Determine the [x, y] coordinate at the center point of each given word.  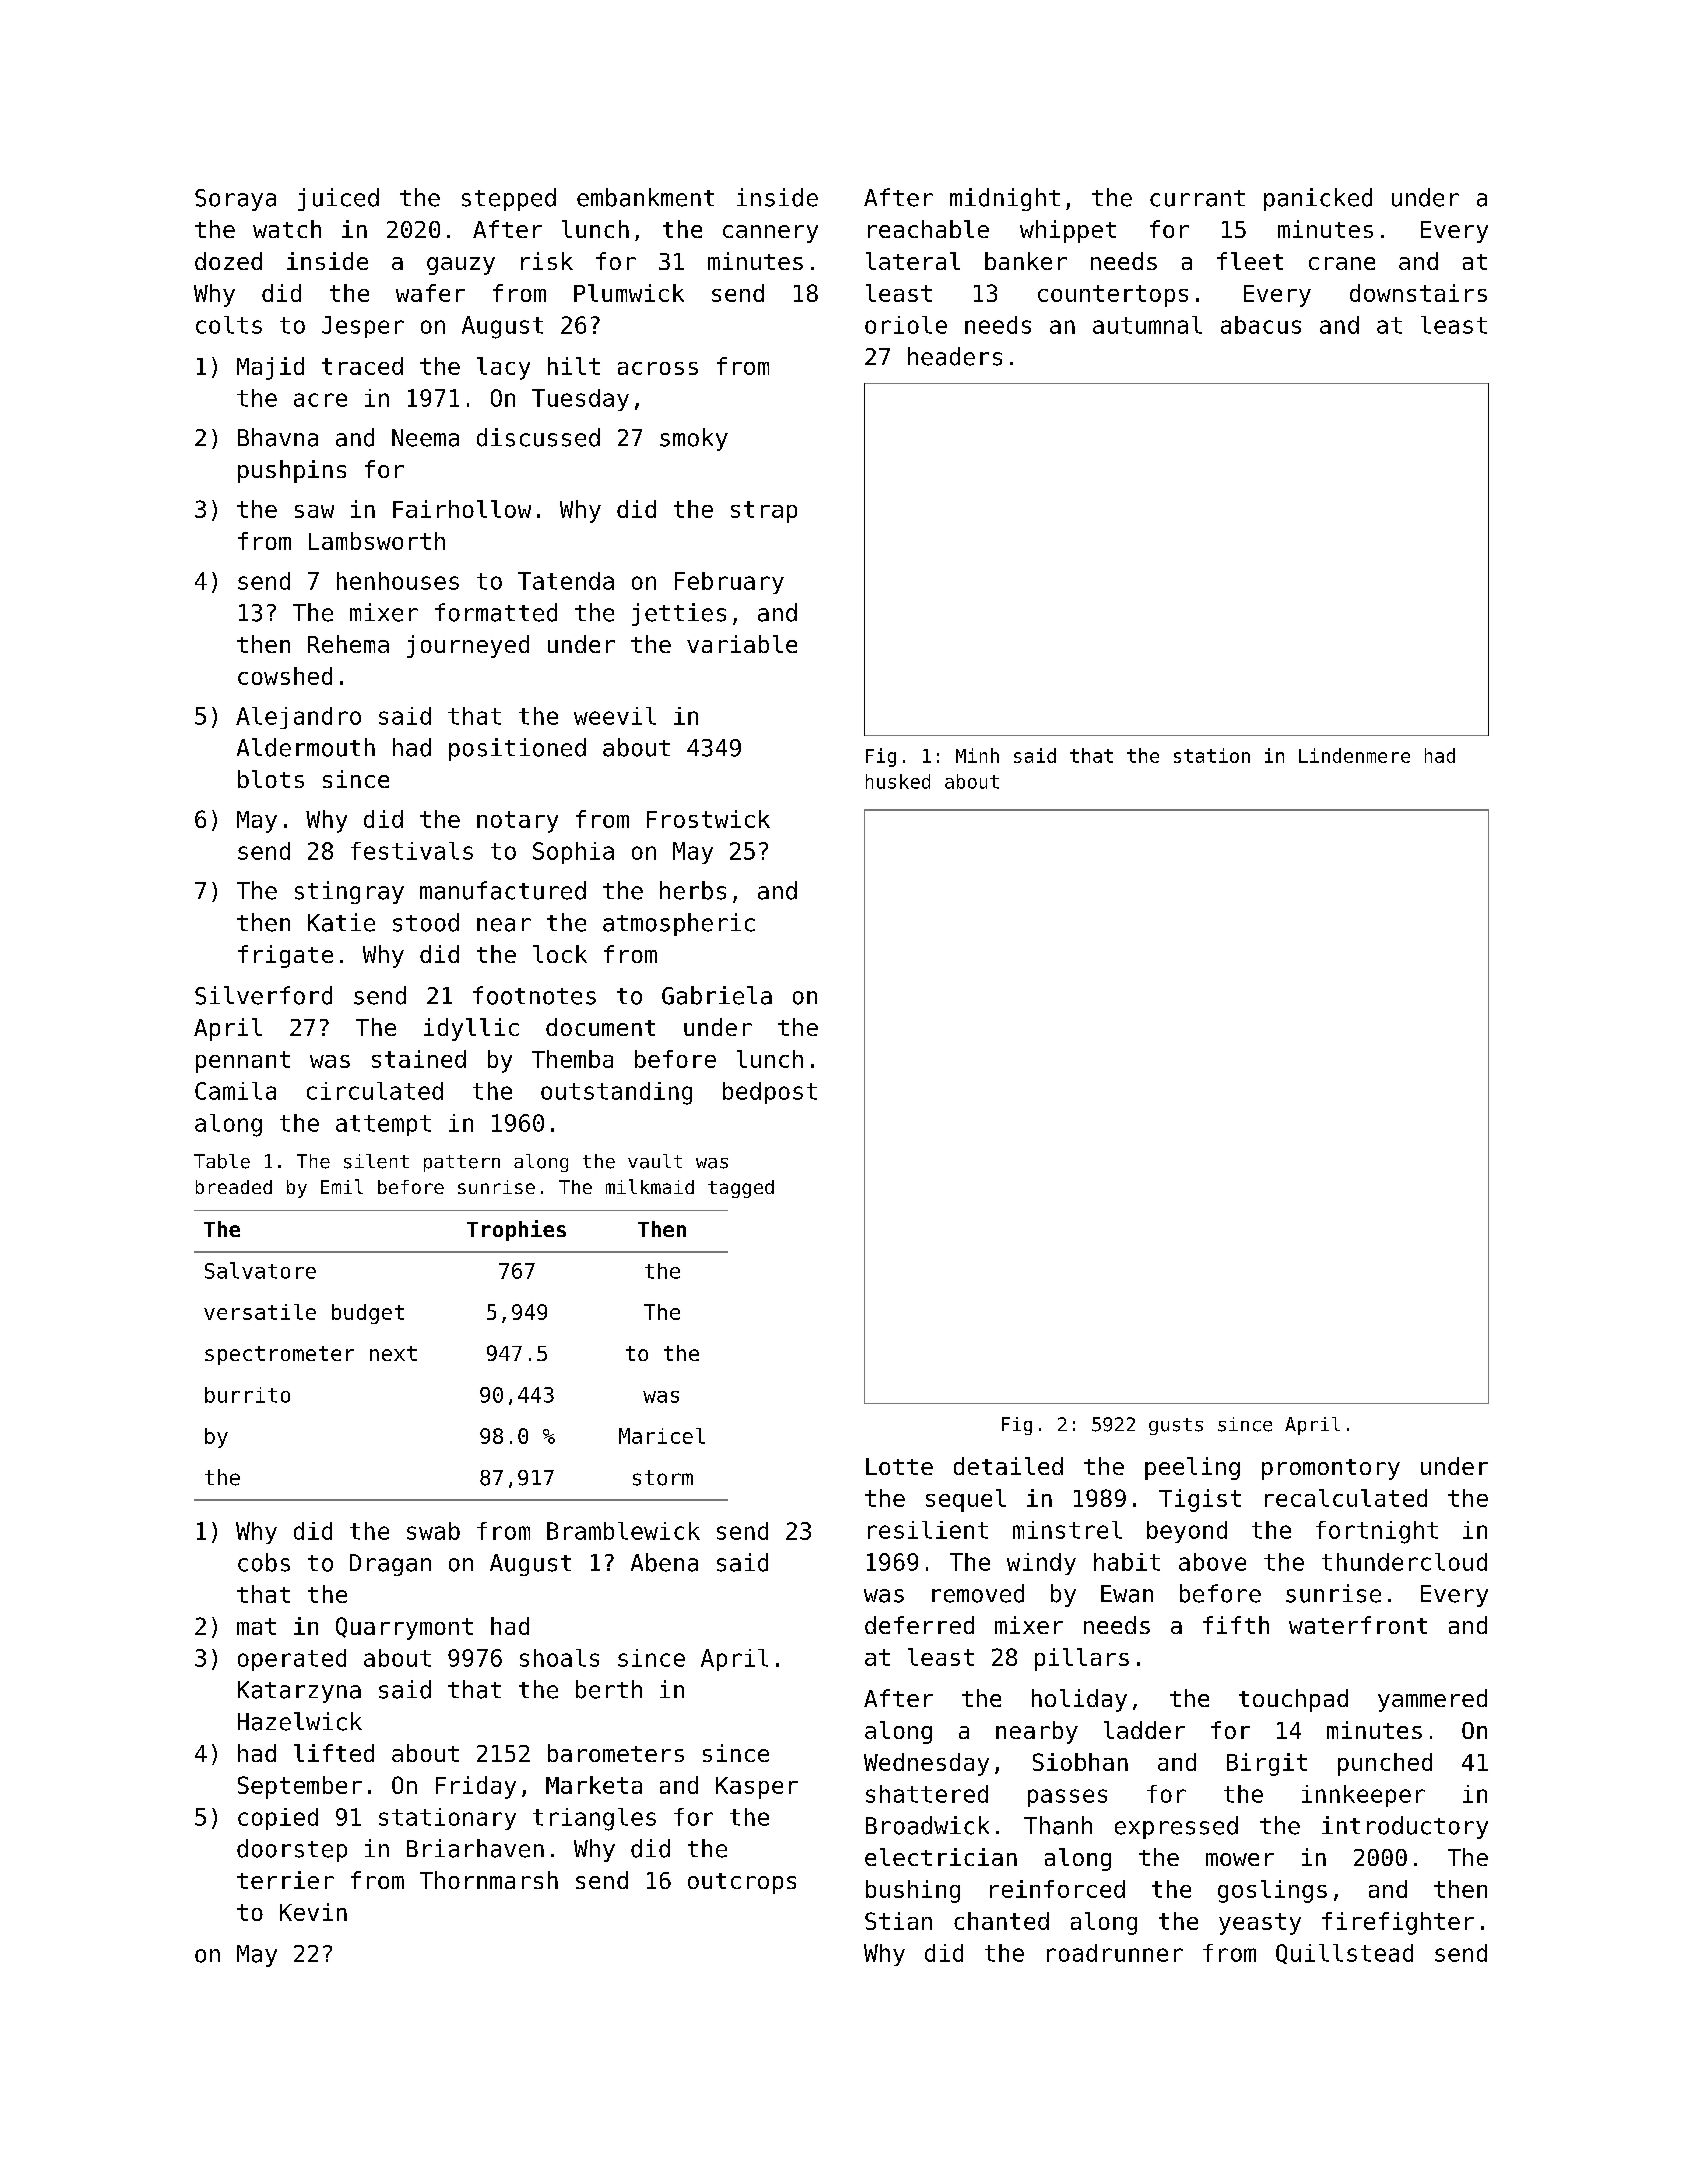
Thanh [1058, 1825]
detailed [1008, 1466]
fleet [1250, 261]
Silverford [263, 995]
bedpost [770, 1093]
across [658, 368]
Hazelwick [300, 1721]
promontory [1331, 1469]
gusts [1176, 1426]
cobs [264, 1562]
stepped [509, 199]
